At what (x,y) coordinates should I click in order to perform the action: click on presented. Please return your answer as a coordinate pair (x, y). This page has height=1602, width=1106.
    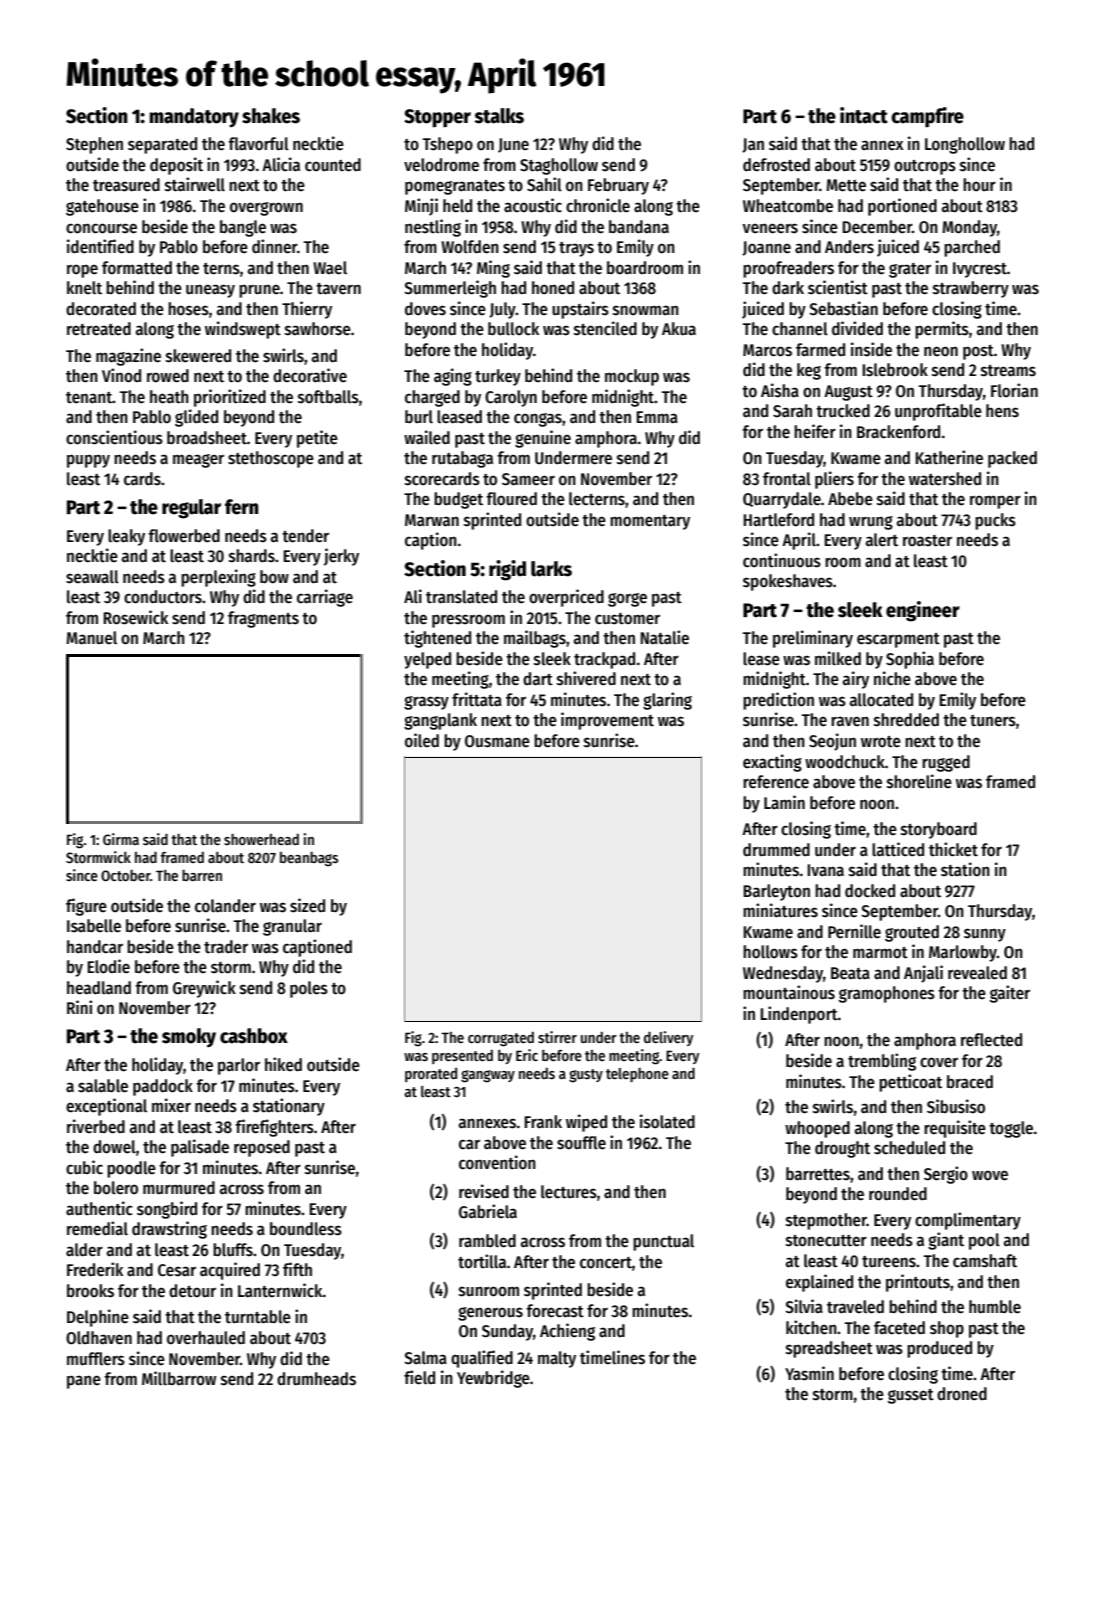
    Looking at the image, I should click on (462, 1057).
